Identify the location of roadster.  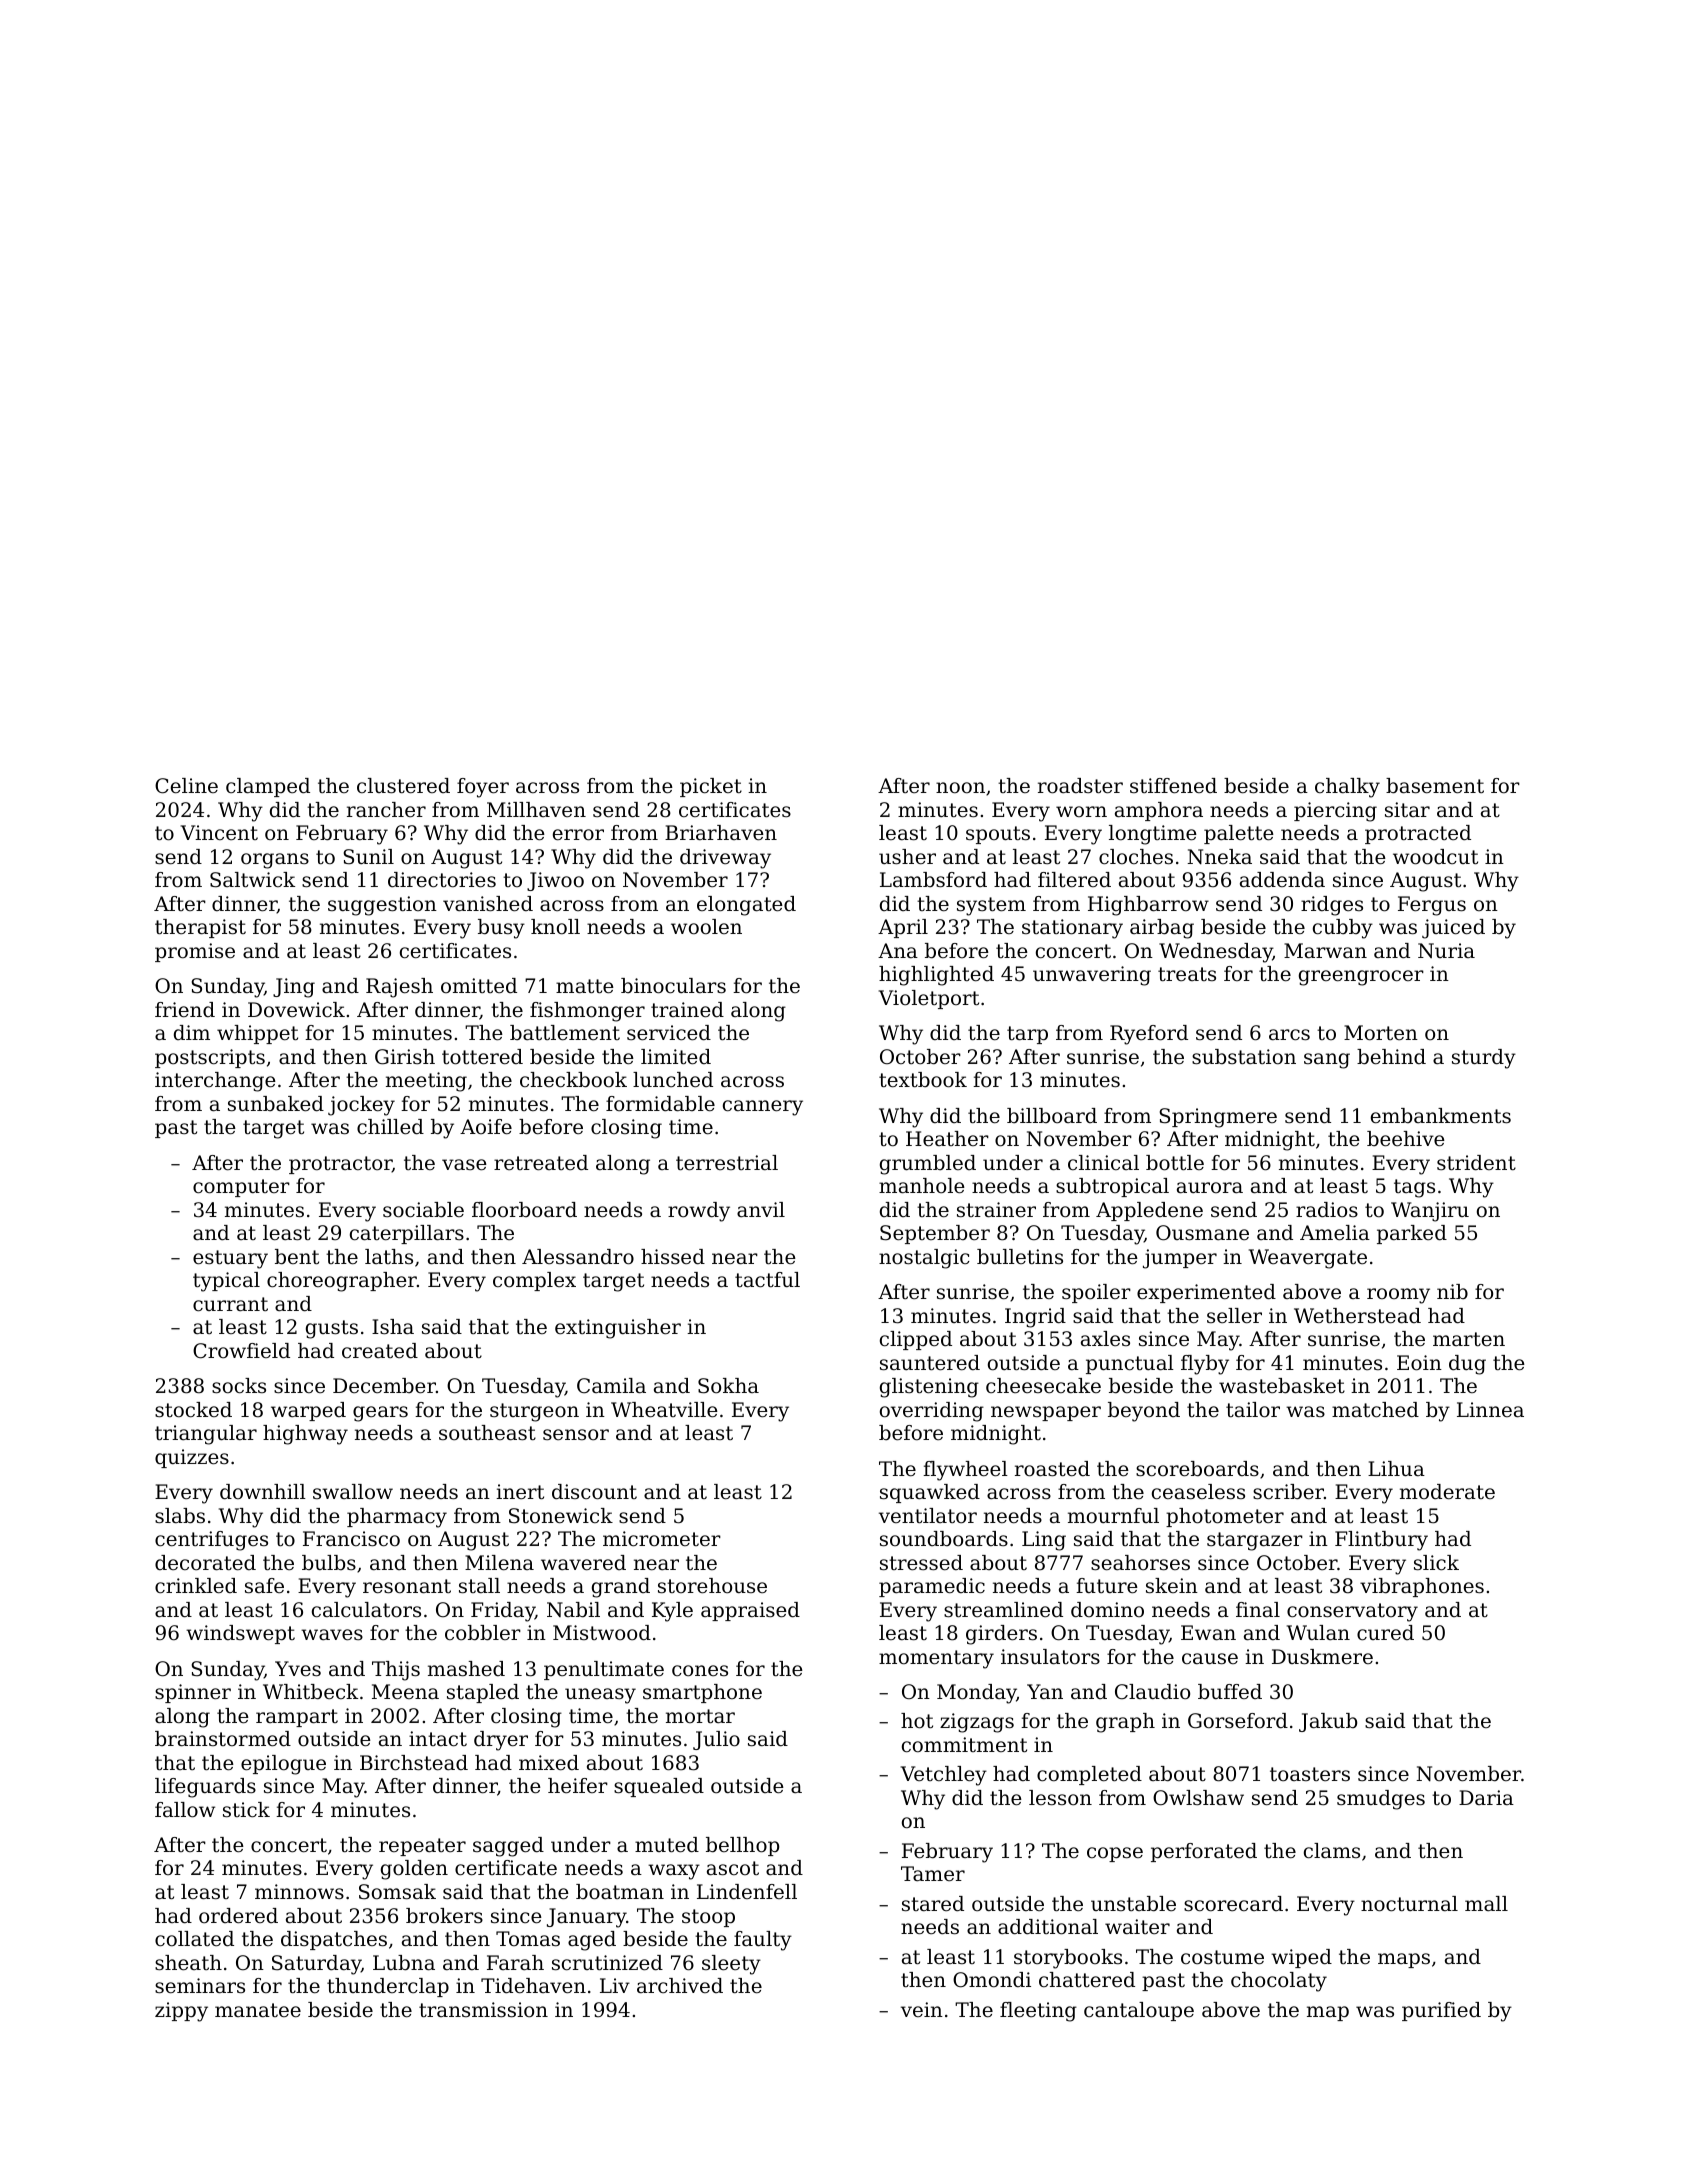
(1080, 786).
